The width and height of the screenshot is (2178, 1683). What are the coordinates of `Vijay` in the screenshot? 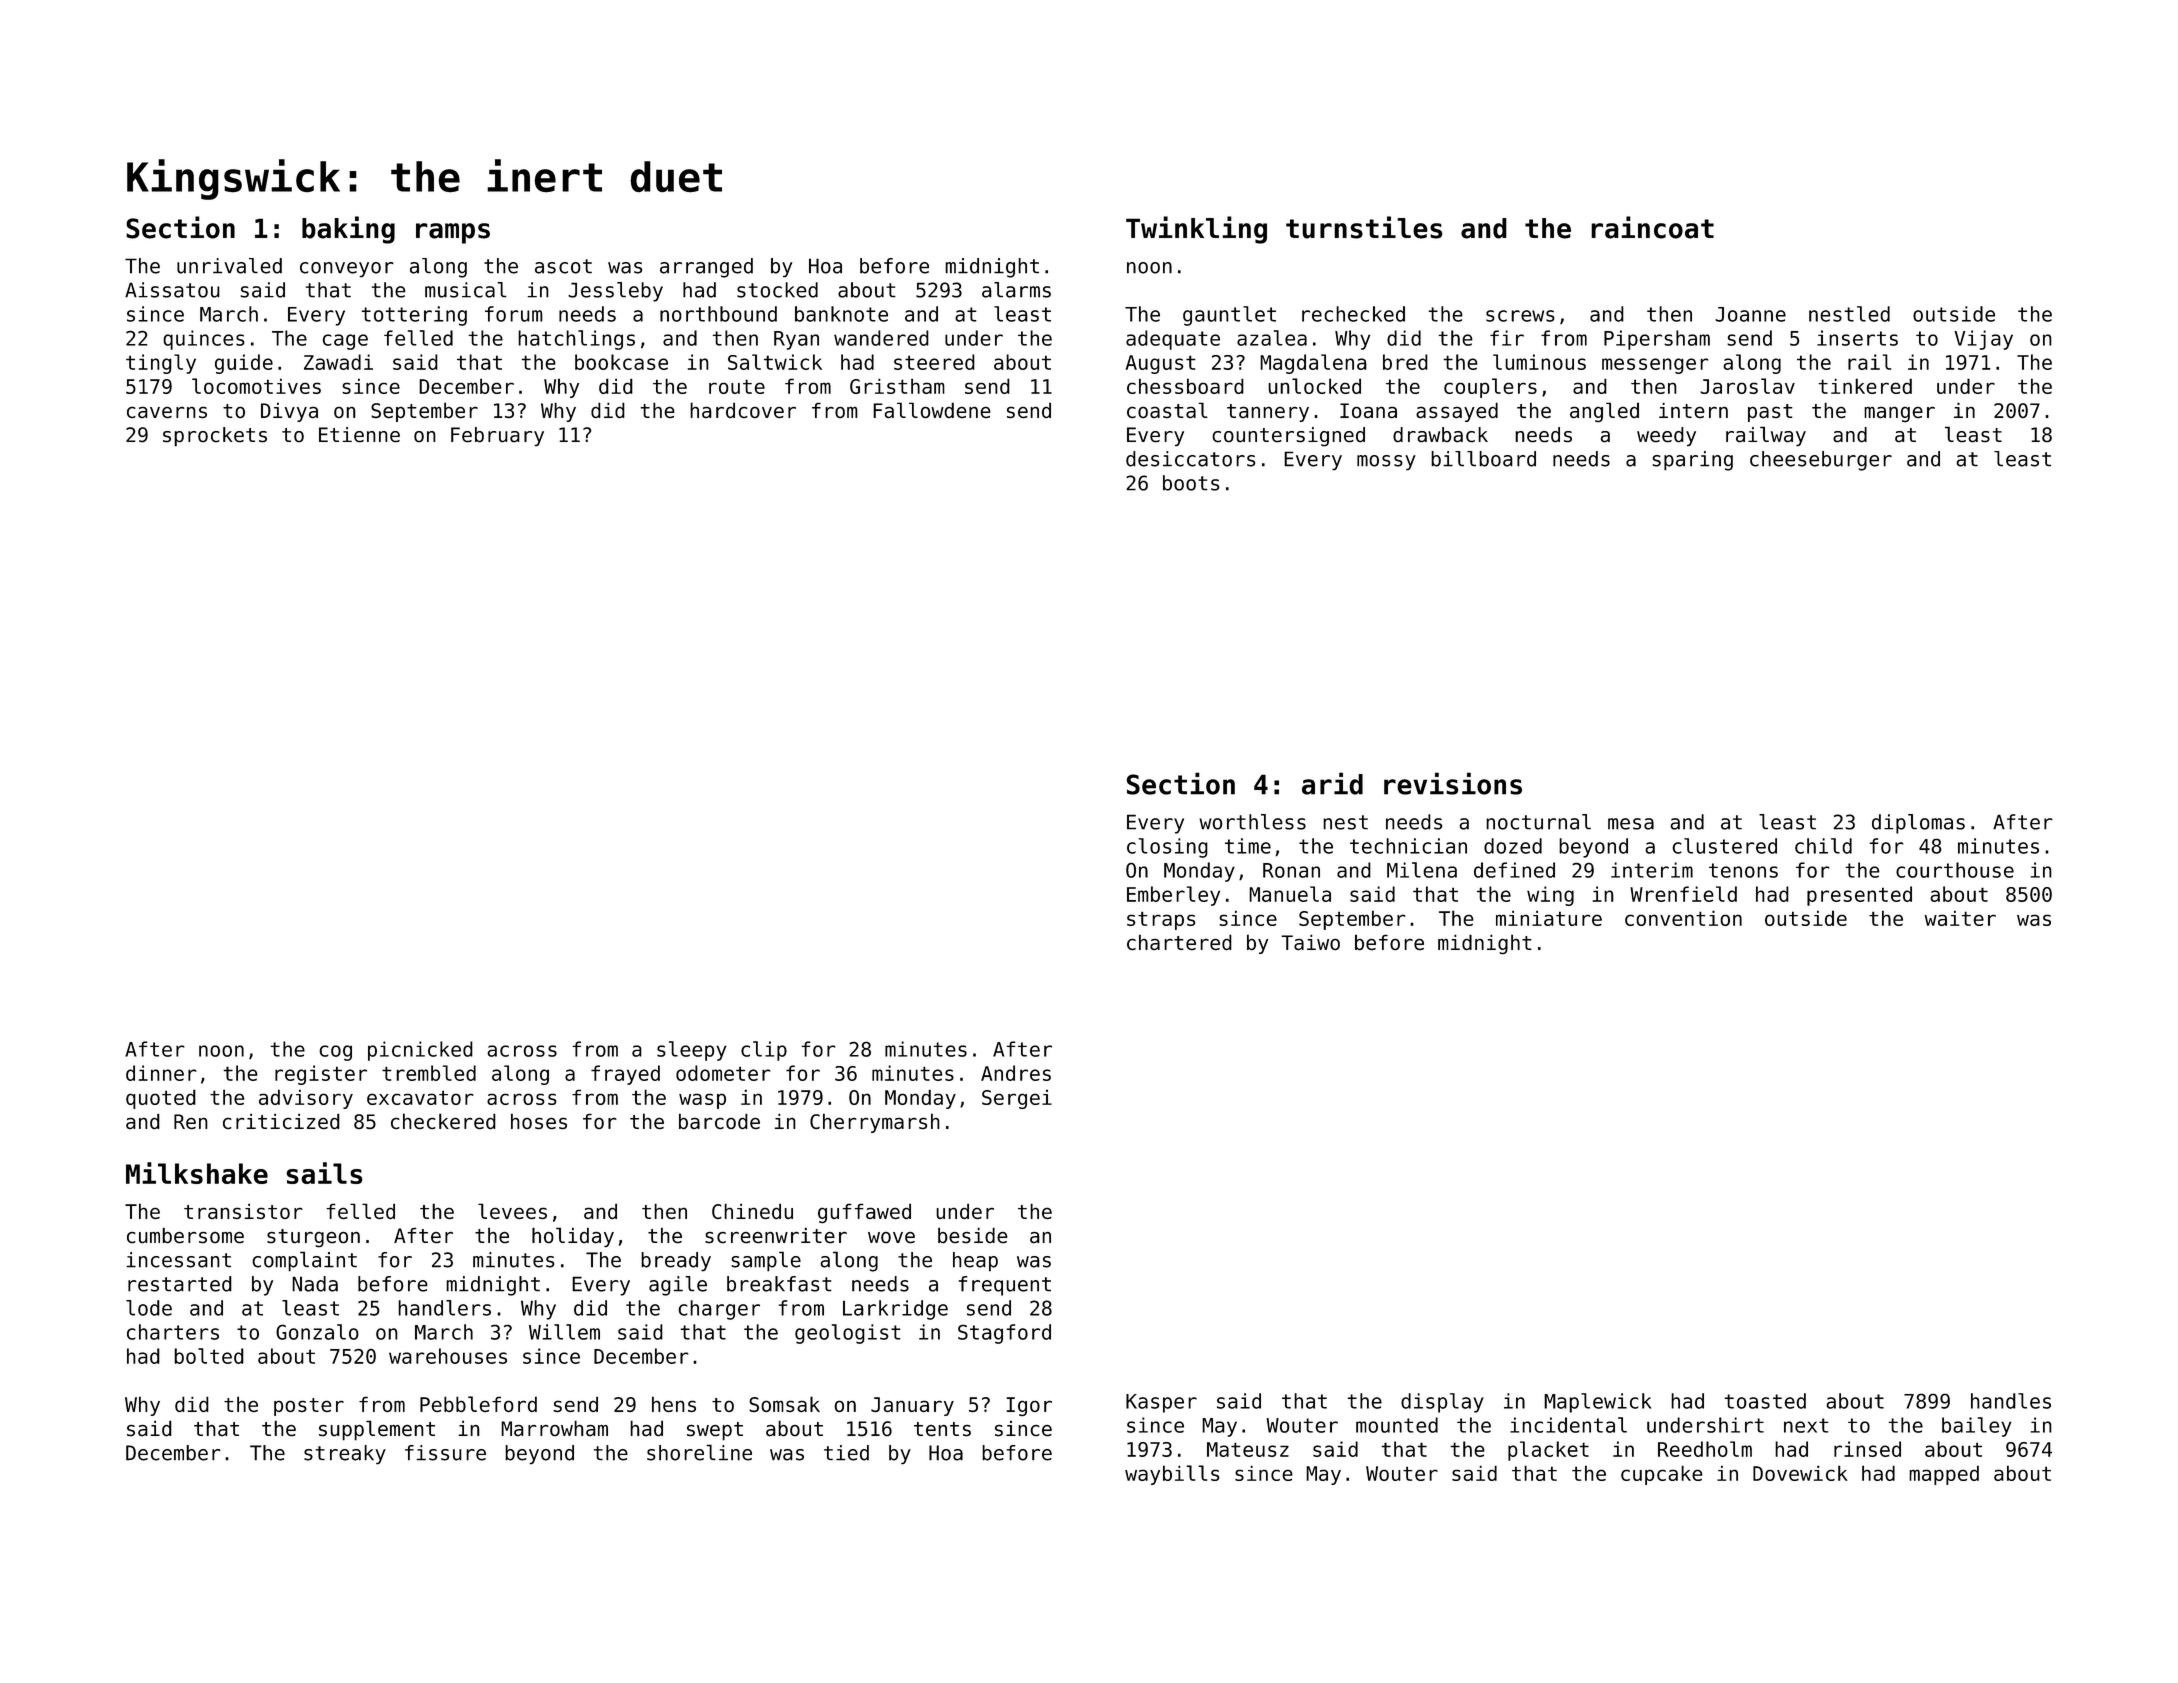 It's located at (1983, 340).
